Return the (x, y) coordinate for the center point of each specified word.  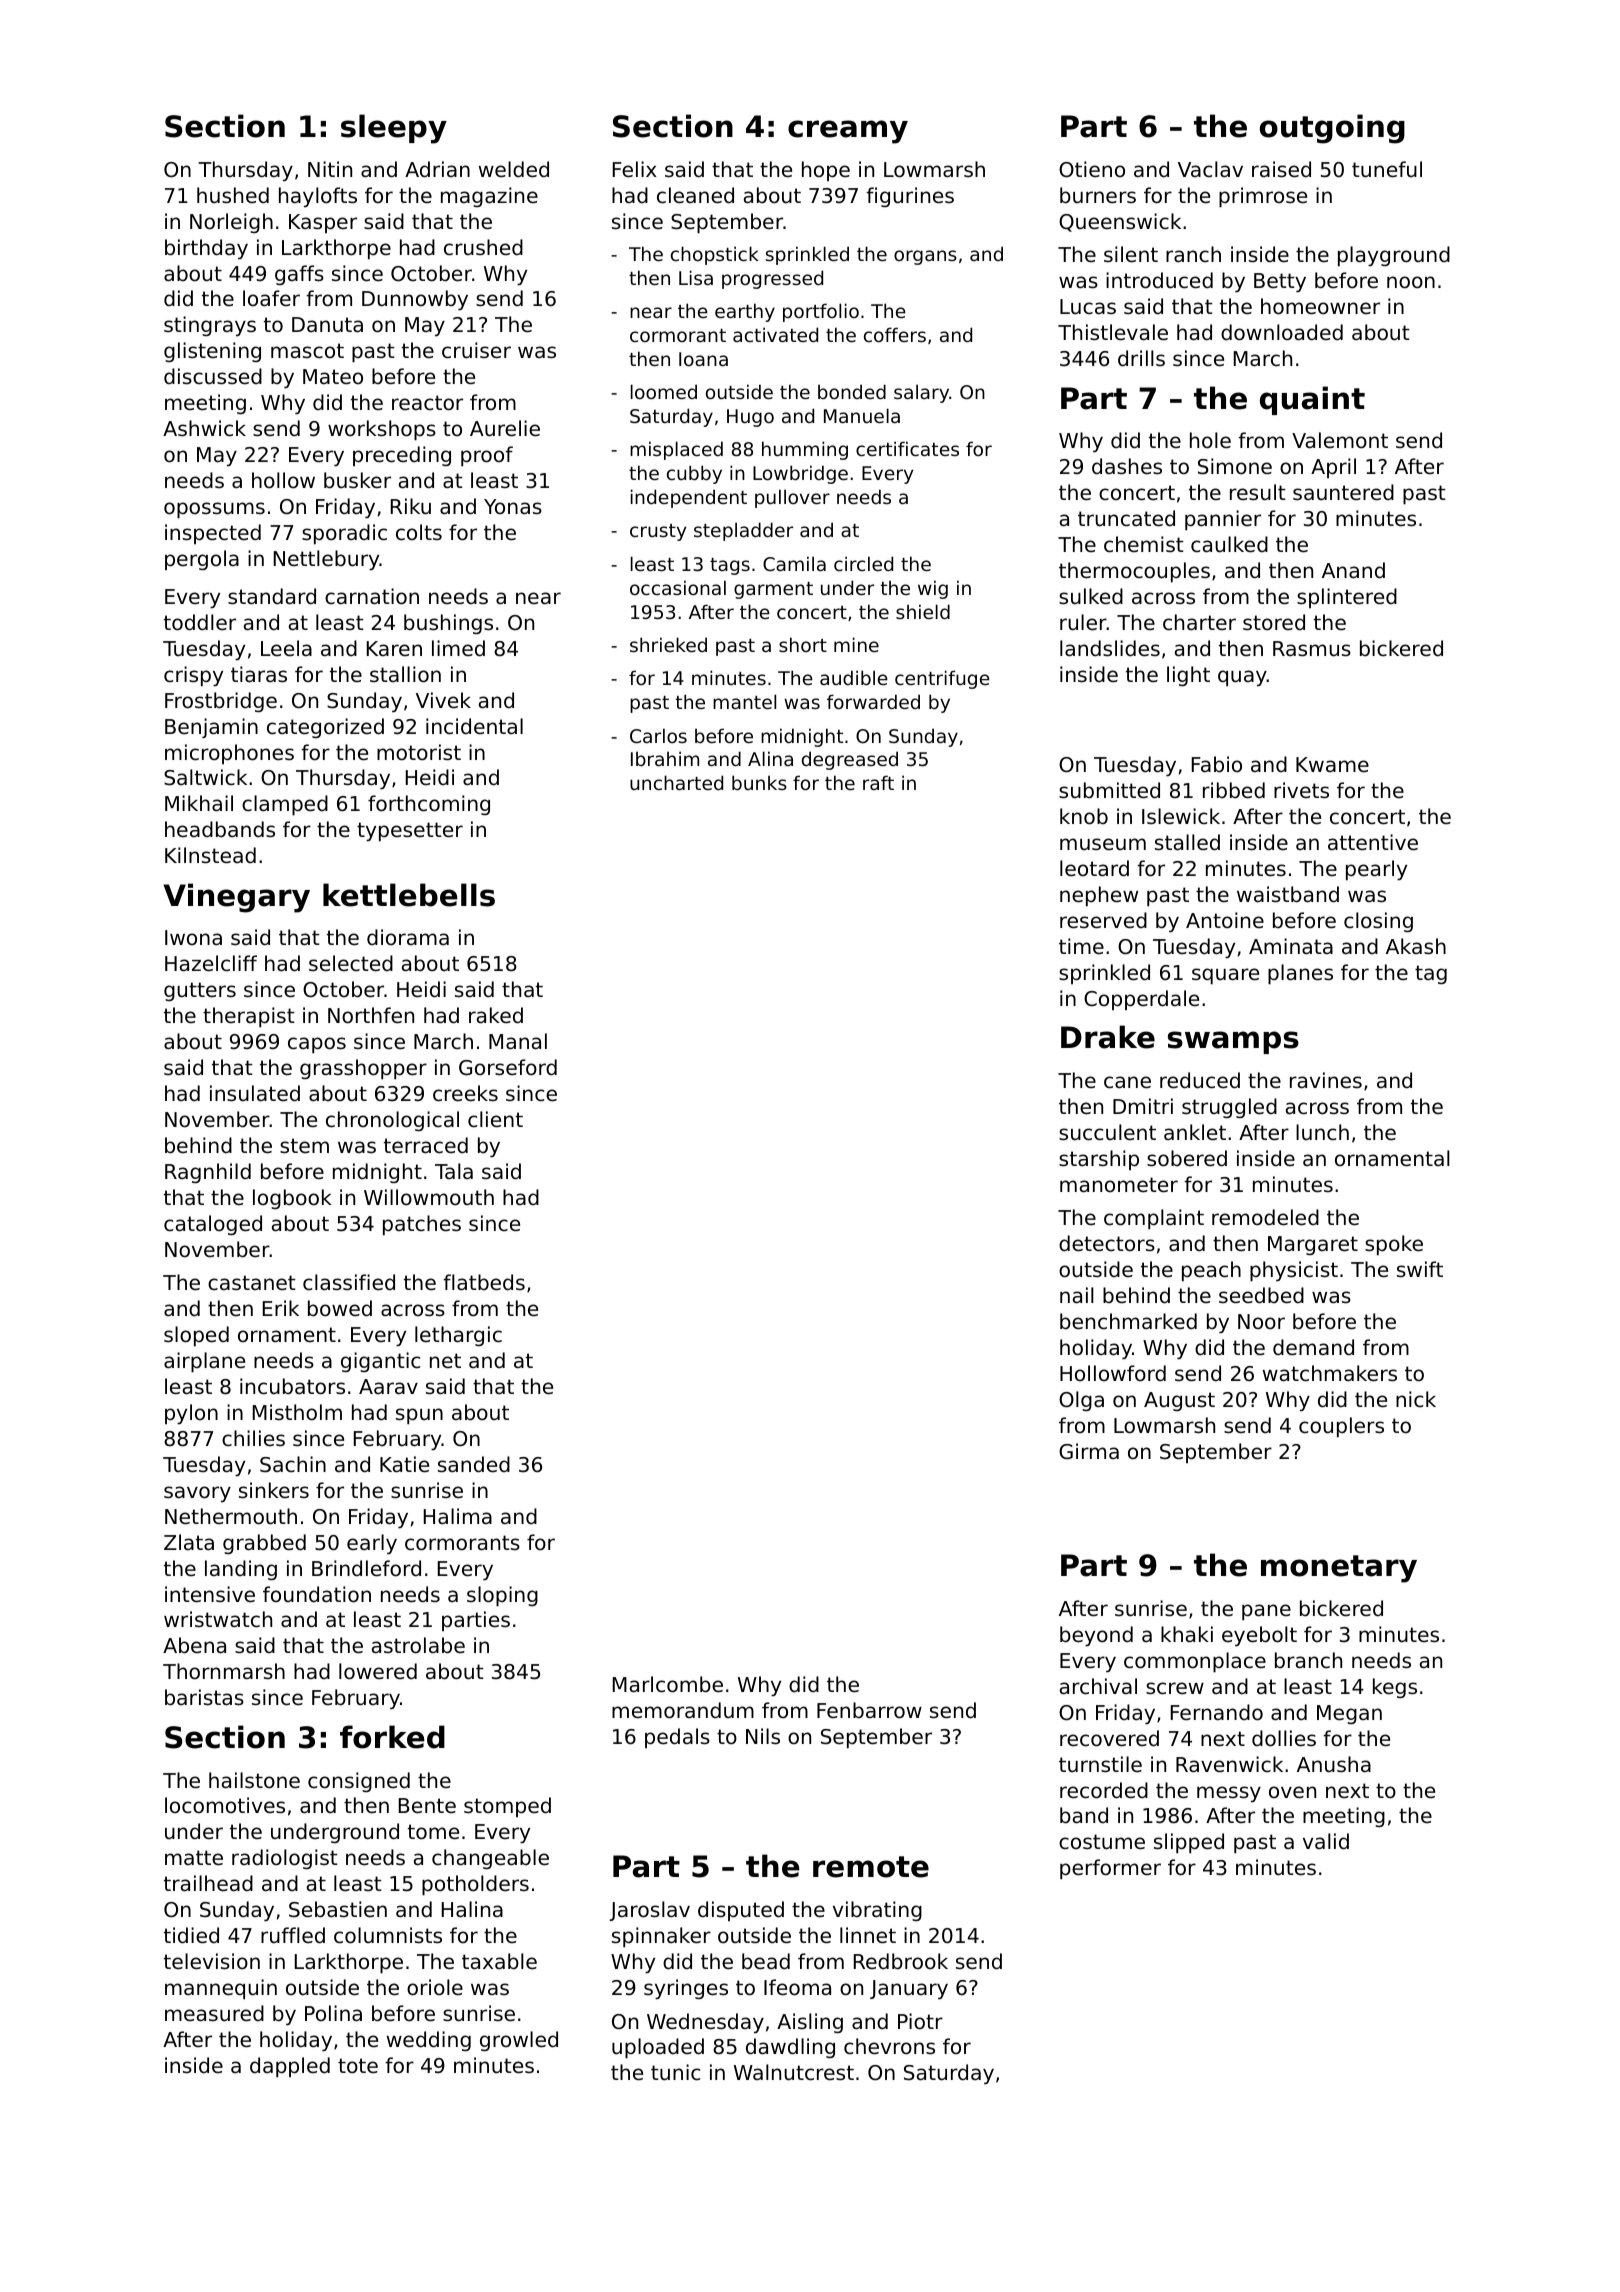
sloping (502, 1596)
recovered (1109, 1738)
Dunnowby (415, 300)
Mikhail (199, 803)
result (1258, 492)
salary (921, 393)
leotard (1094, 868)
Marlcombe (668, 1684)
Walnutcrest (794, 2072)
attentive (1373, 842)
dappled (290, 2067)
